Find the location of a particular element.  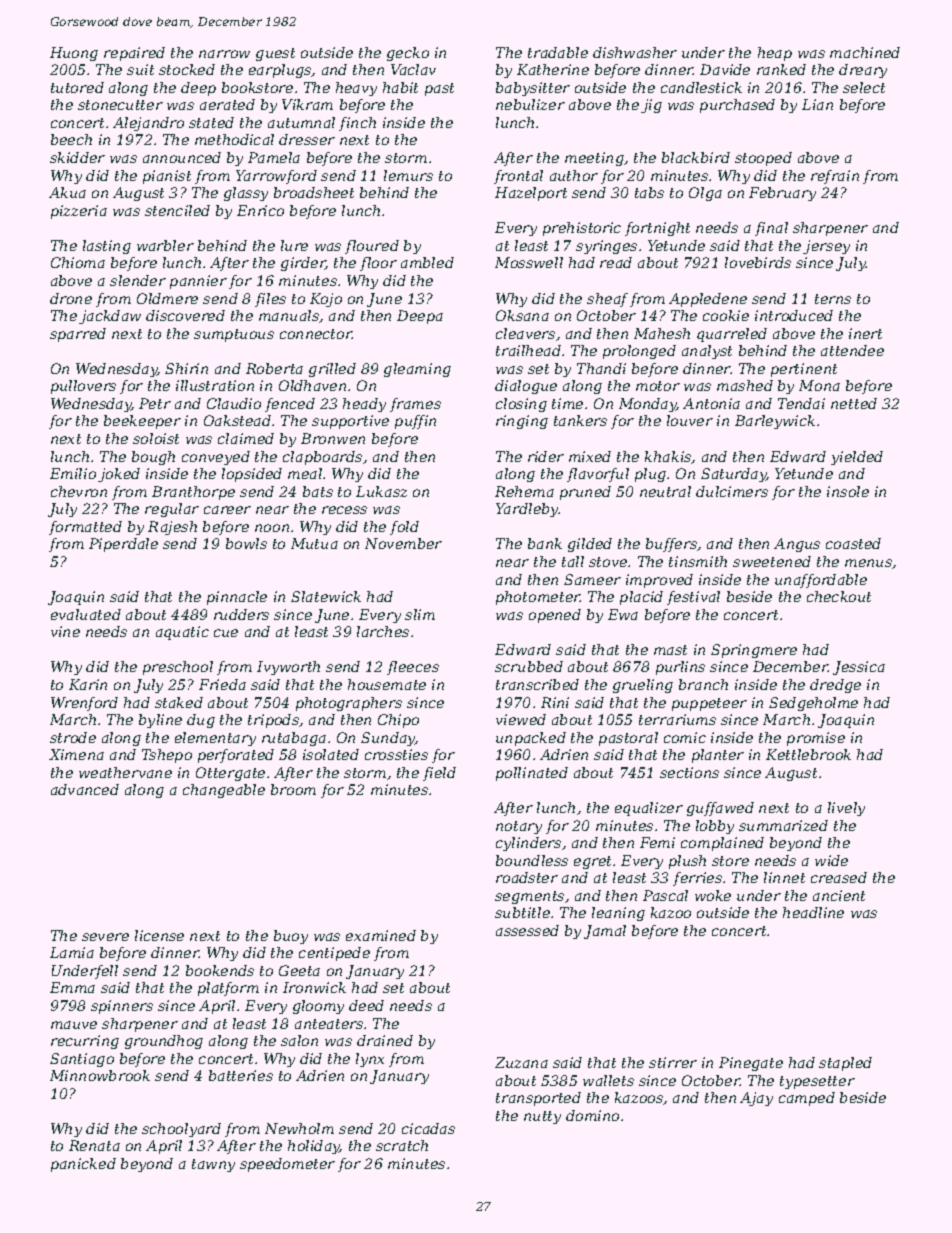

Katherine is located at coordinates (553, 69).
